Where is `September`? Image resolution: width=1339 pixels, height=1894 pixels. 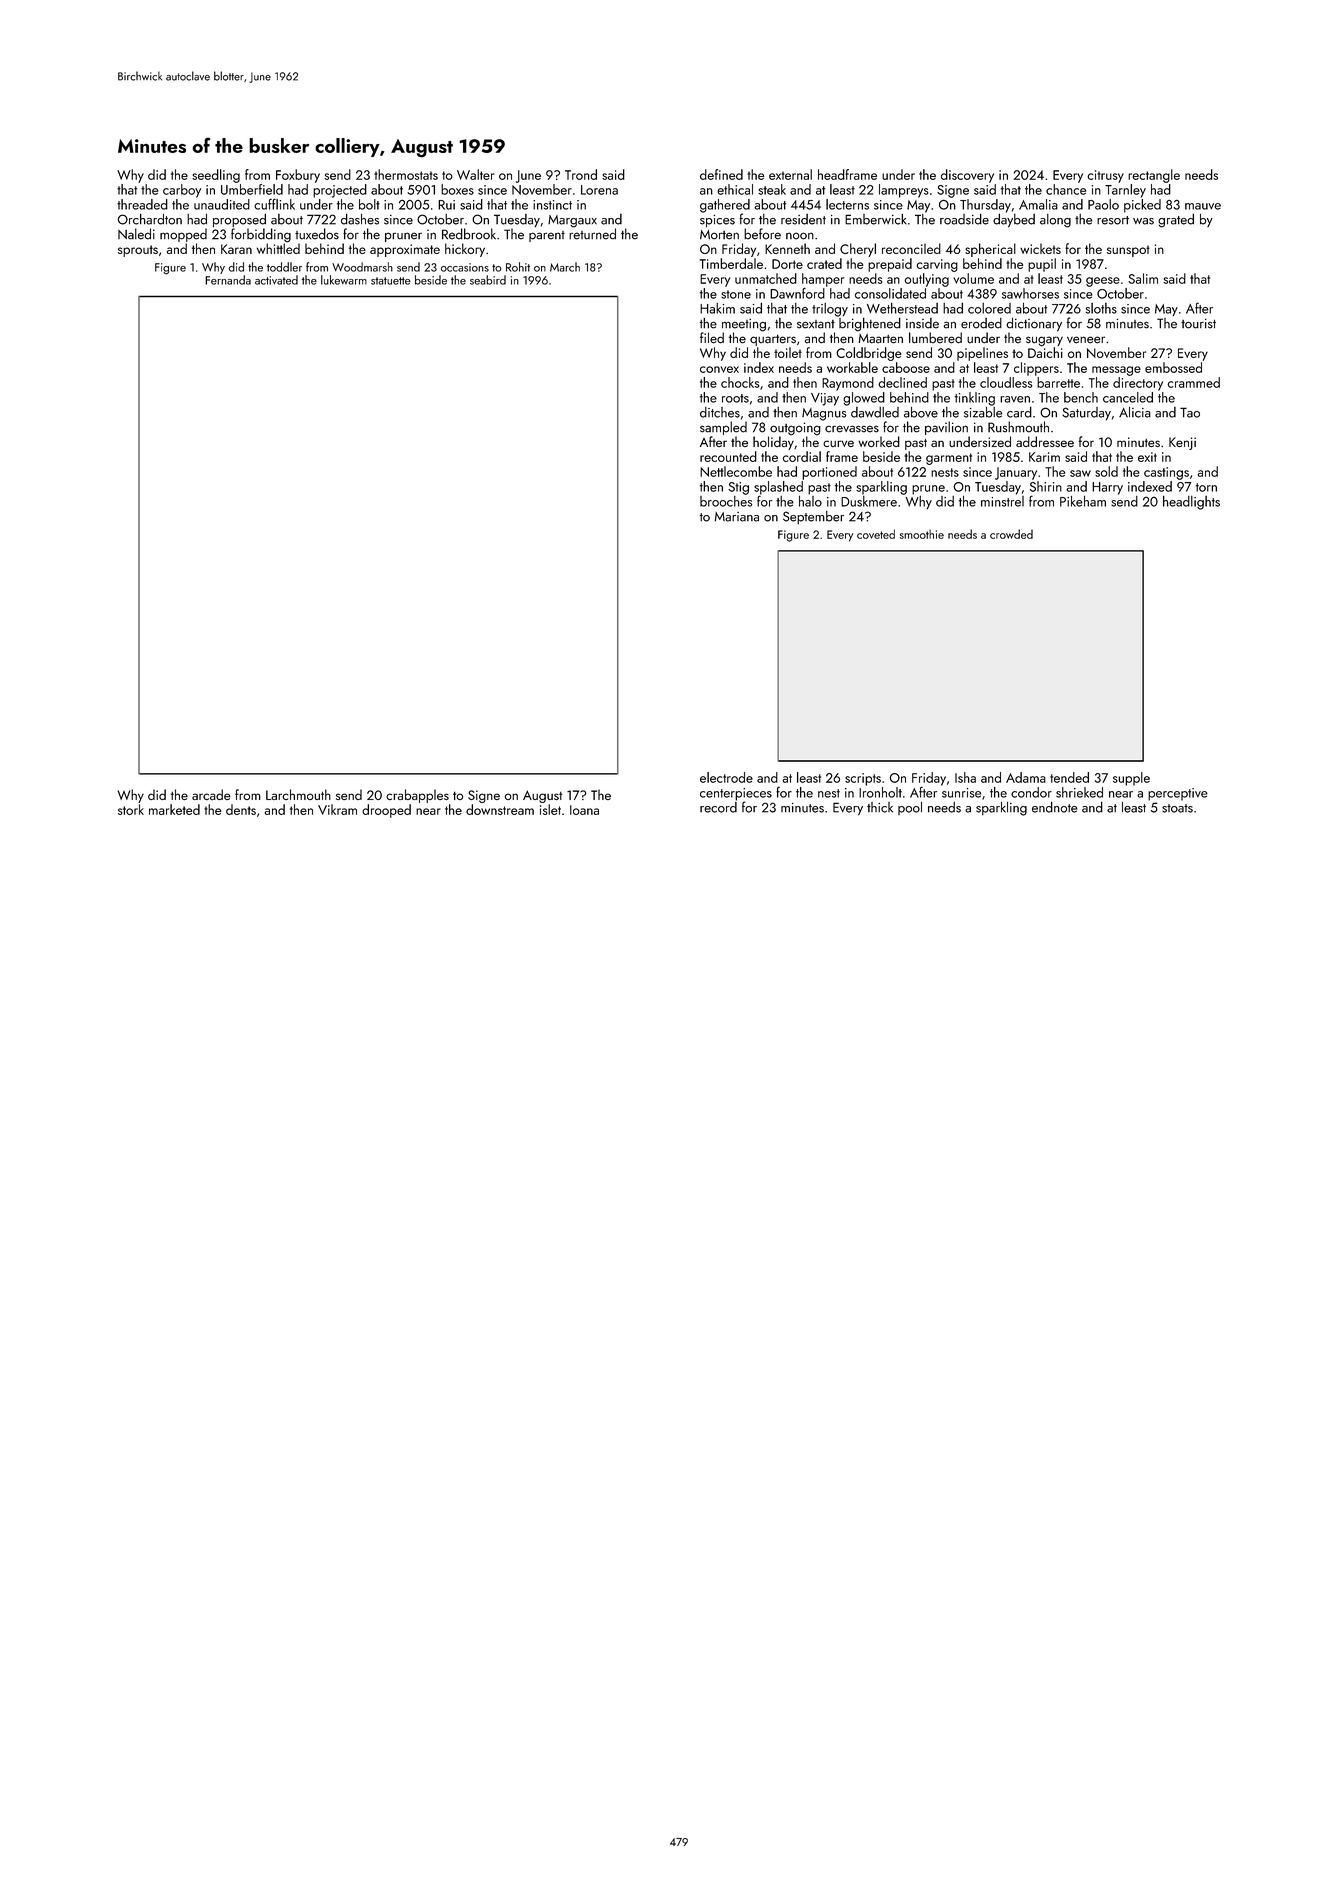
September is located at coordinates (813, 517).
